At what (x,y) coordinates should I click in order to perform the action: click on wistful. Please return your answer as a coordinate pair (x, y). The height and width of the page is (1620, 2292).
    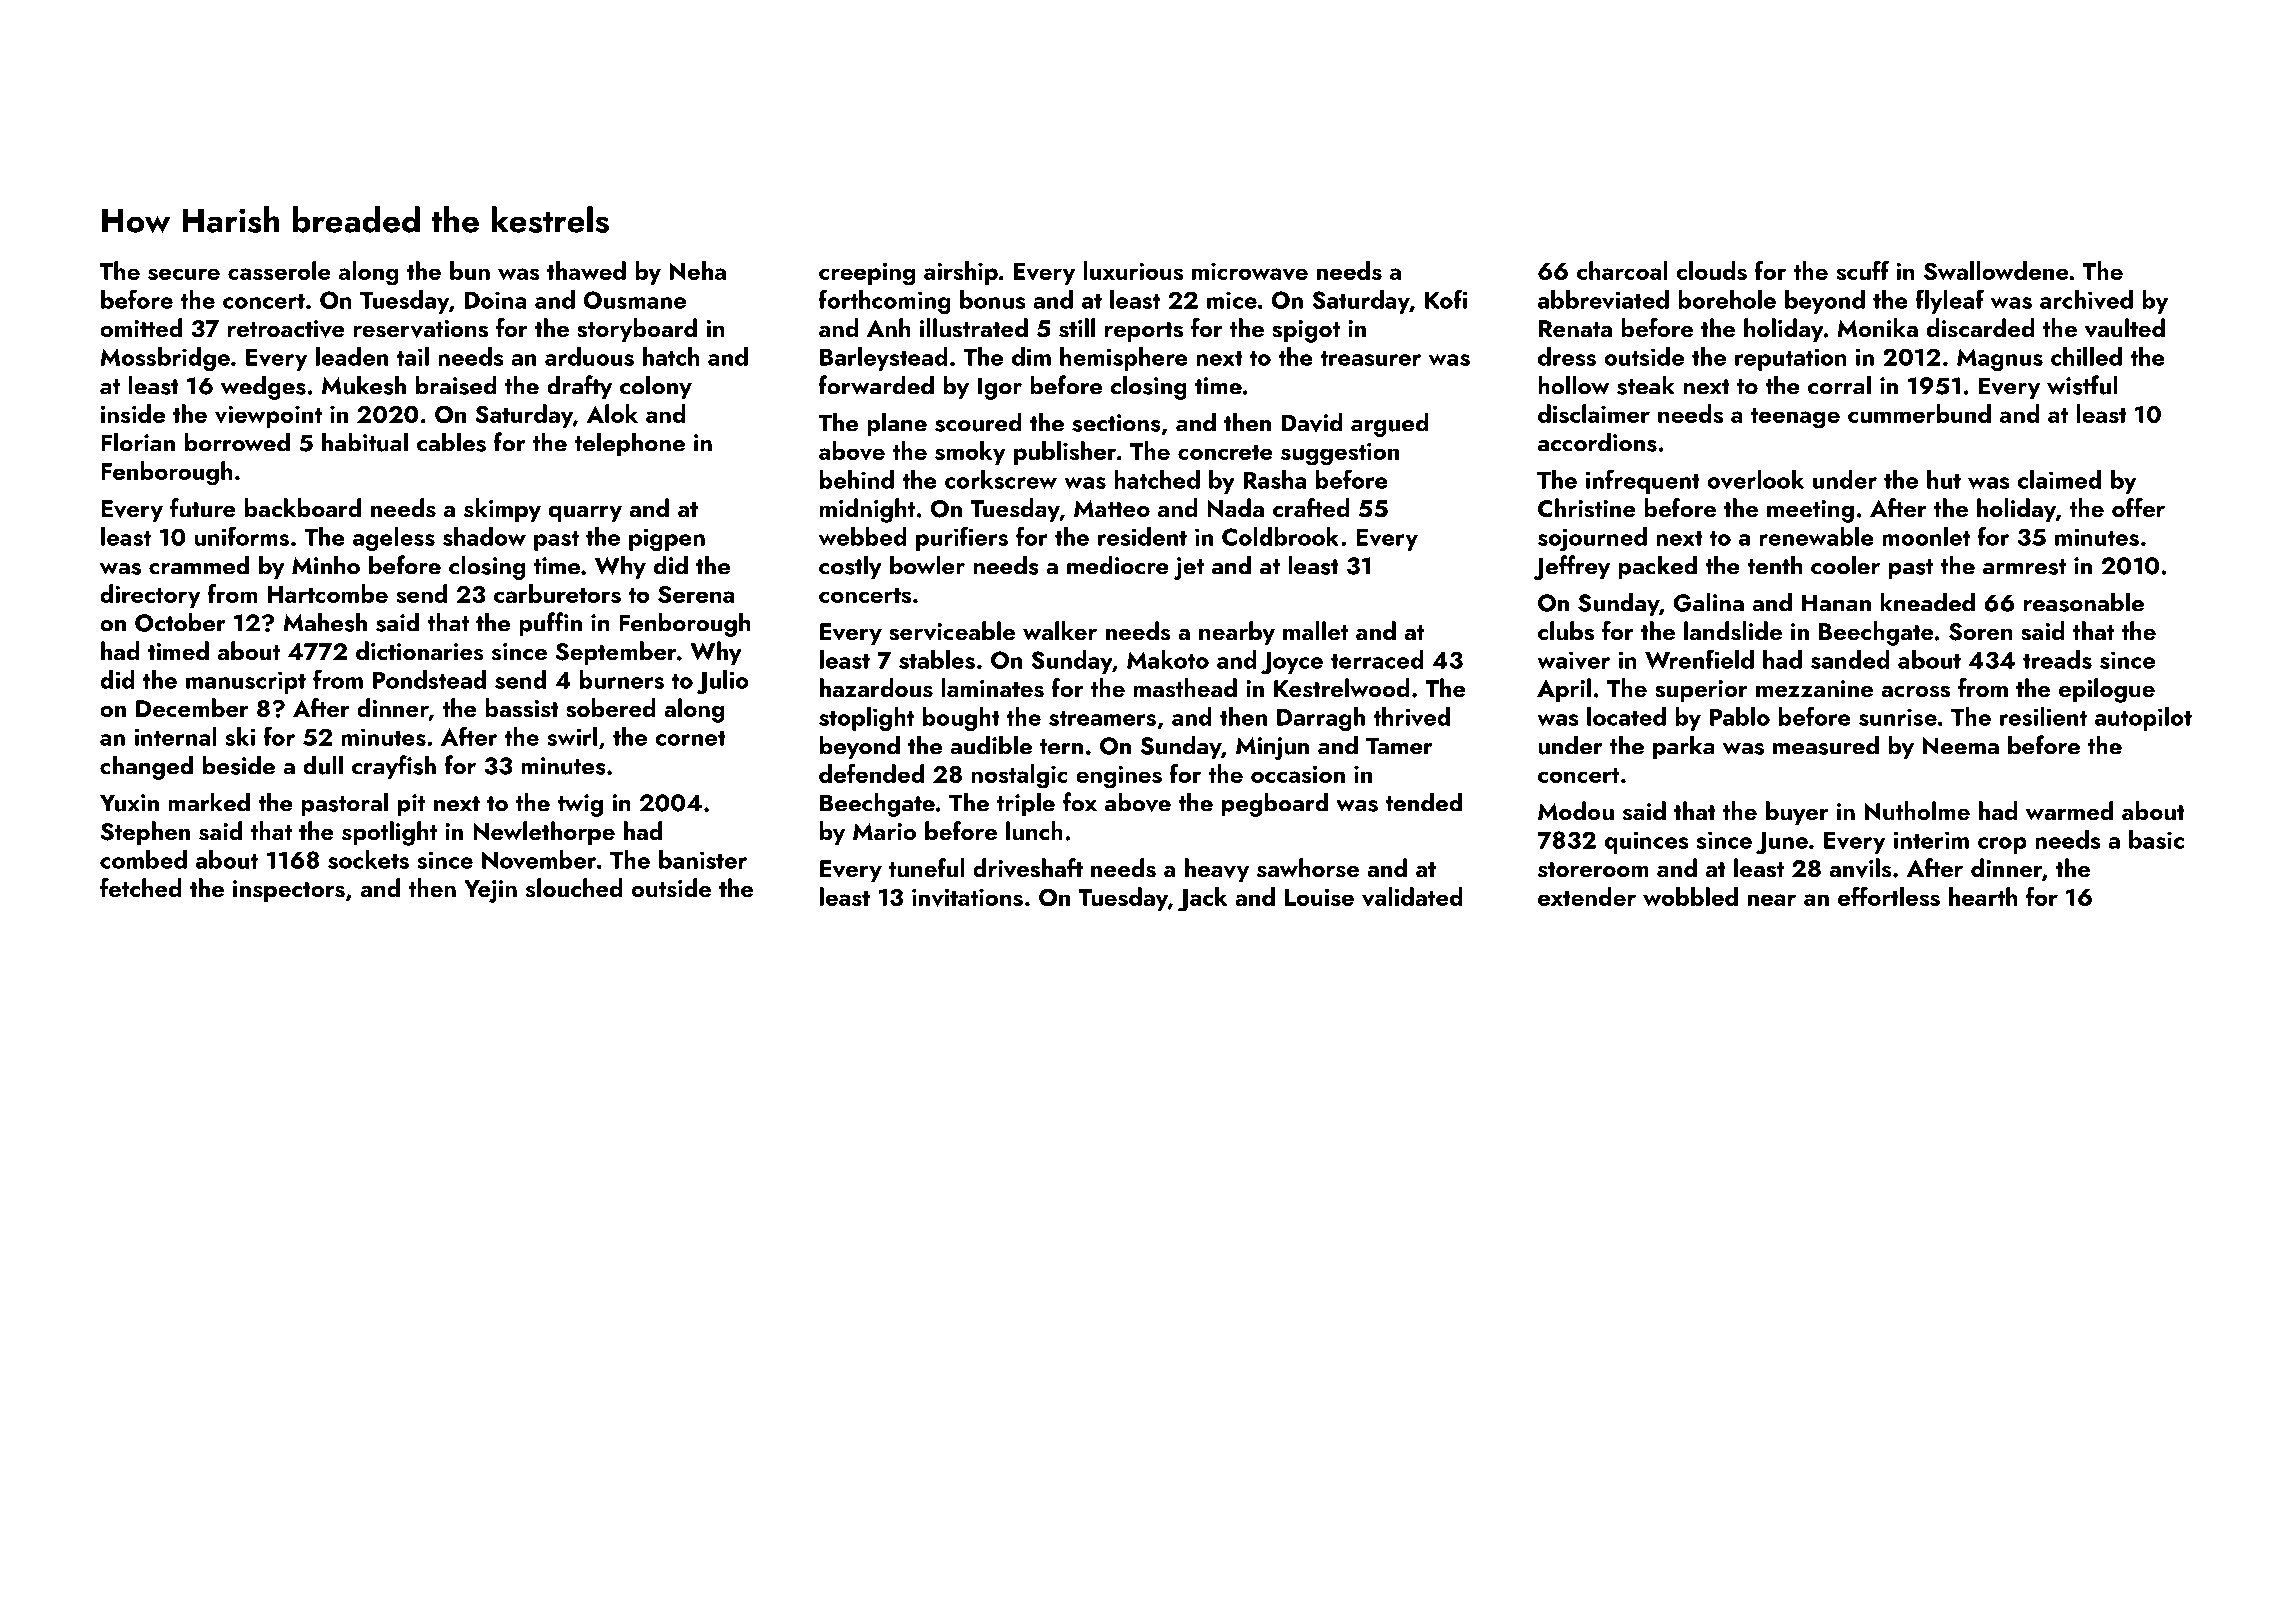
    Looking at the image, I should click on (2082, 385).
